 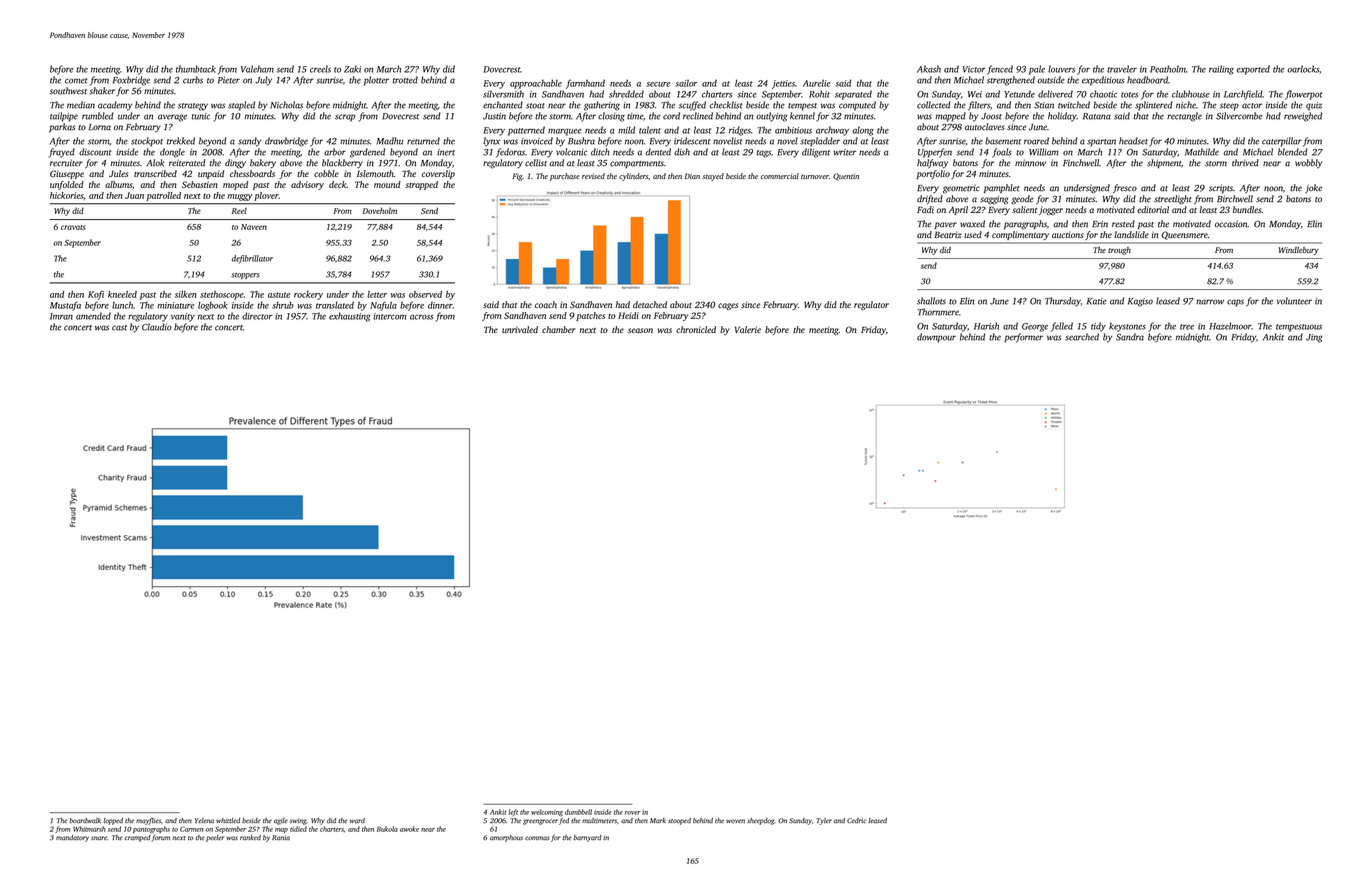 What do you see at coordinates (748, 329) in the screenshot?
I see `Valerie` at bounding box center [748, 329].
